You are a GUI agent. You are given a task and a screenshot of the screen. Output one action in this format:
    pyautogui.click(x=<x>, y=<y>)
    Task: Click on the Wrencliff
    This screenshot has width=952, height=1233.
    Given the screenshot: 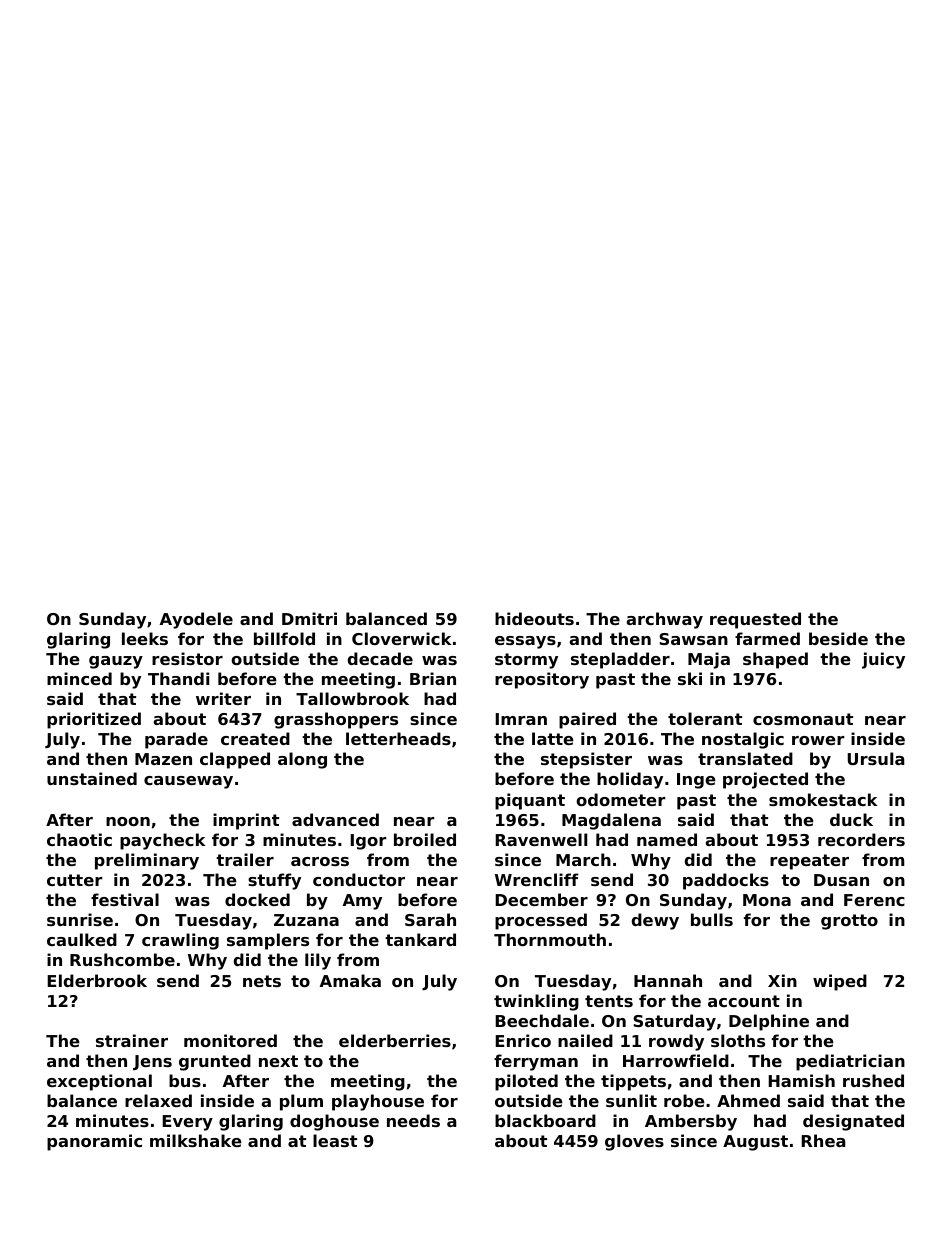 What is the action you would take?
    pyautogui.click(x=537, y=879)
